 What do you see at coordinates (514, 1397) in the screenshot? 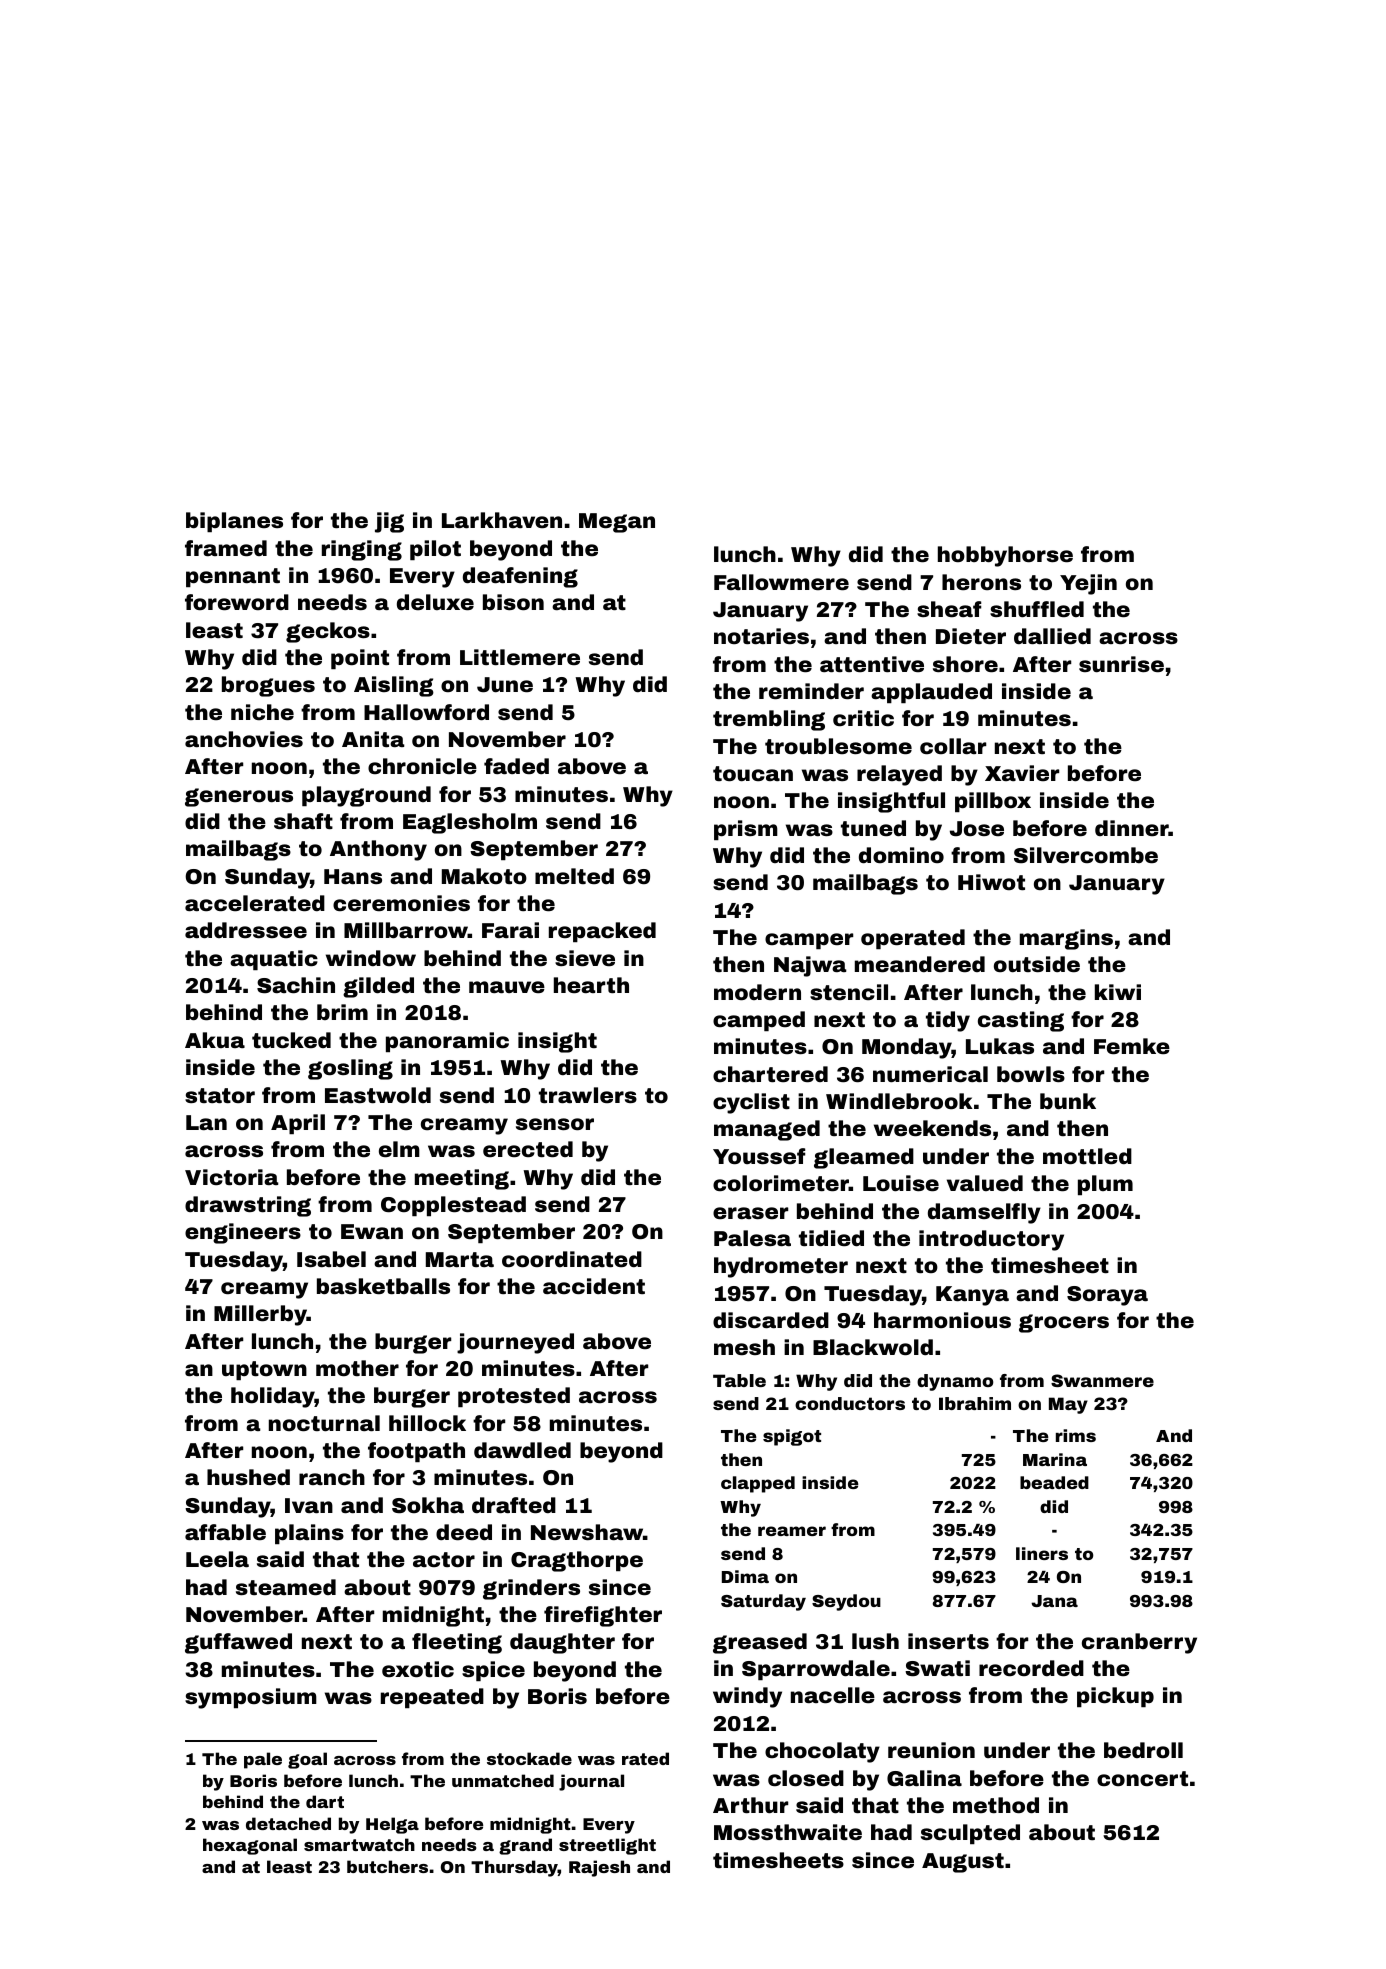
I see `protested` at bounding box center [514, 1397].
